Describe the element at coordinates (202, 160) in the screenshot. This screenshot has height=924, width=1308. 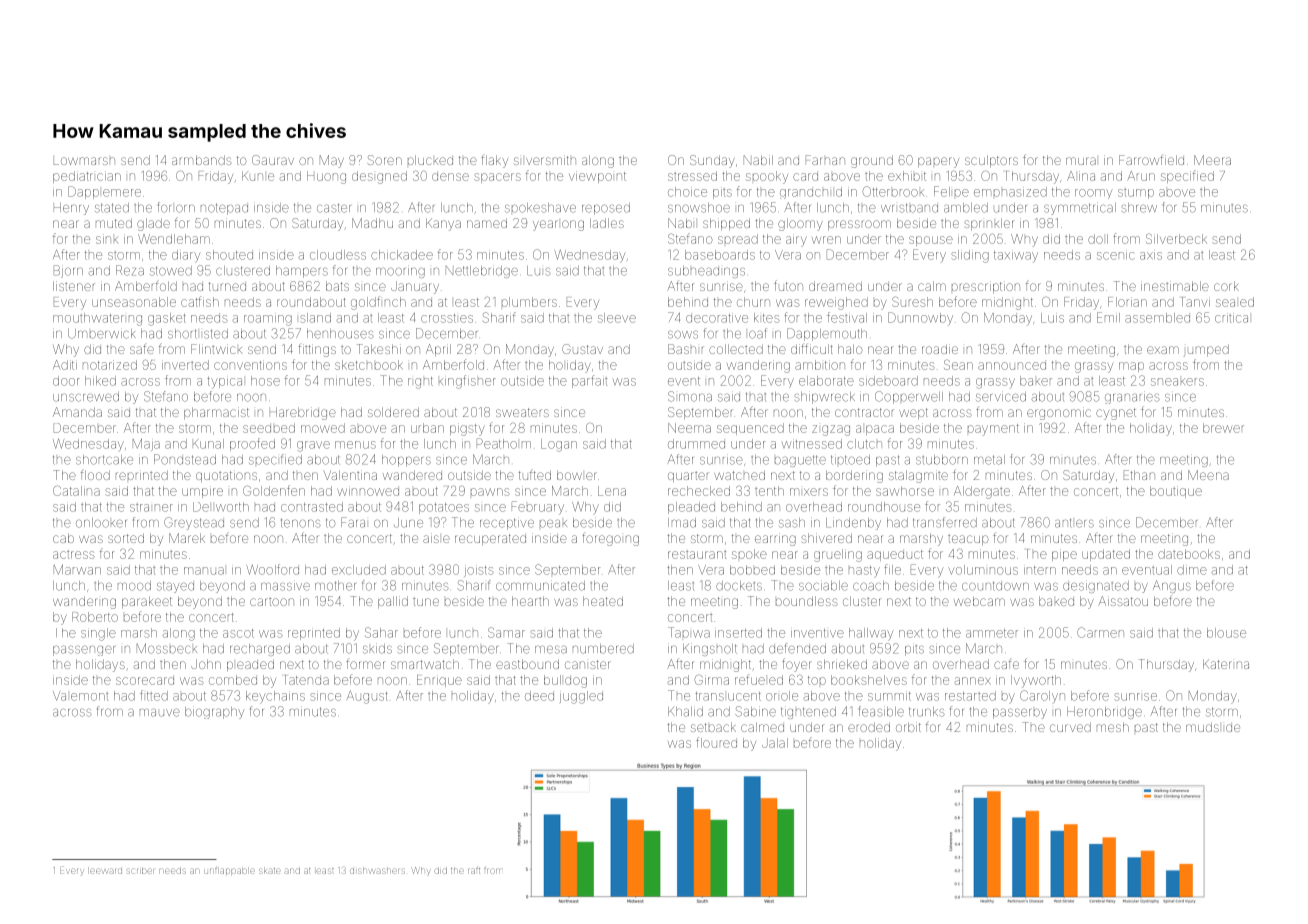
I see `armbands` at that location.
